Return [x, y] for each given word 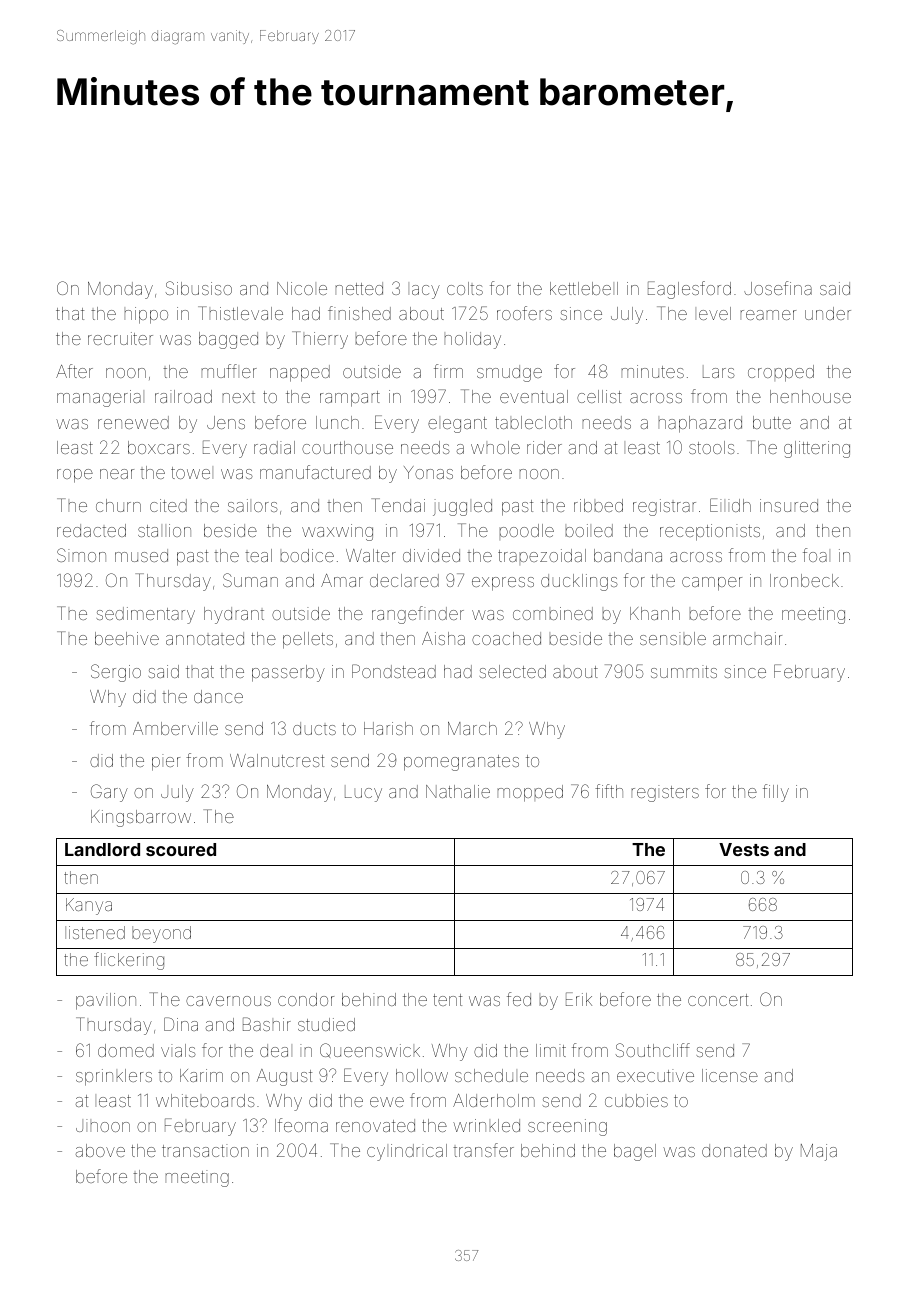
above [100, 1150]
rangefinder [418, 615]
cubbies [636, 1100]
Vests [744, 849]
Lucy [363, 793]
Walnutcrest [277, 760]
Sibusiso [199, 288]
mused [141, 555]
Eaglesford [689, 290]
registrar [664, 507]
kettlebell [584, 288]
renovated [375, 1125]
